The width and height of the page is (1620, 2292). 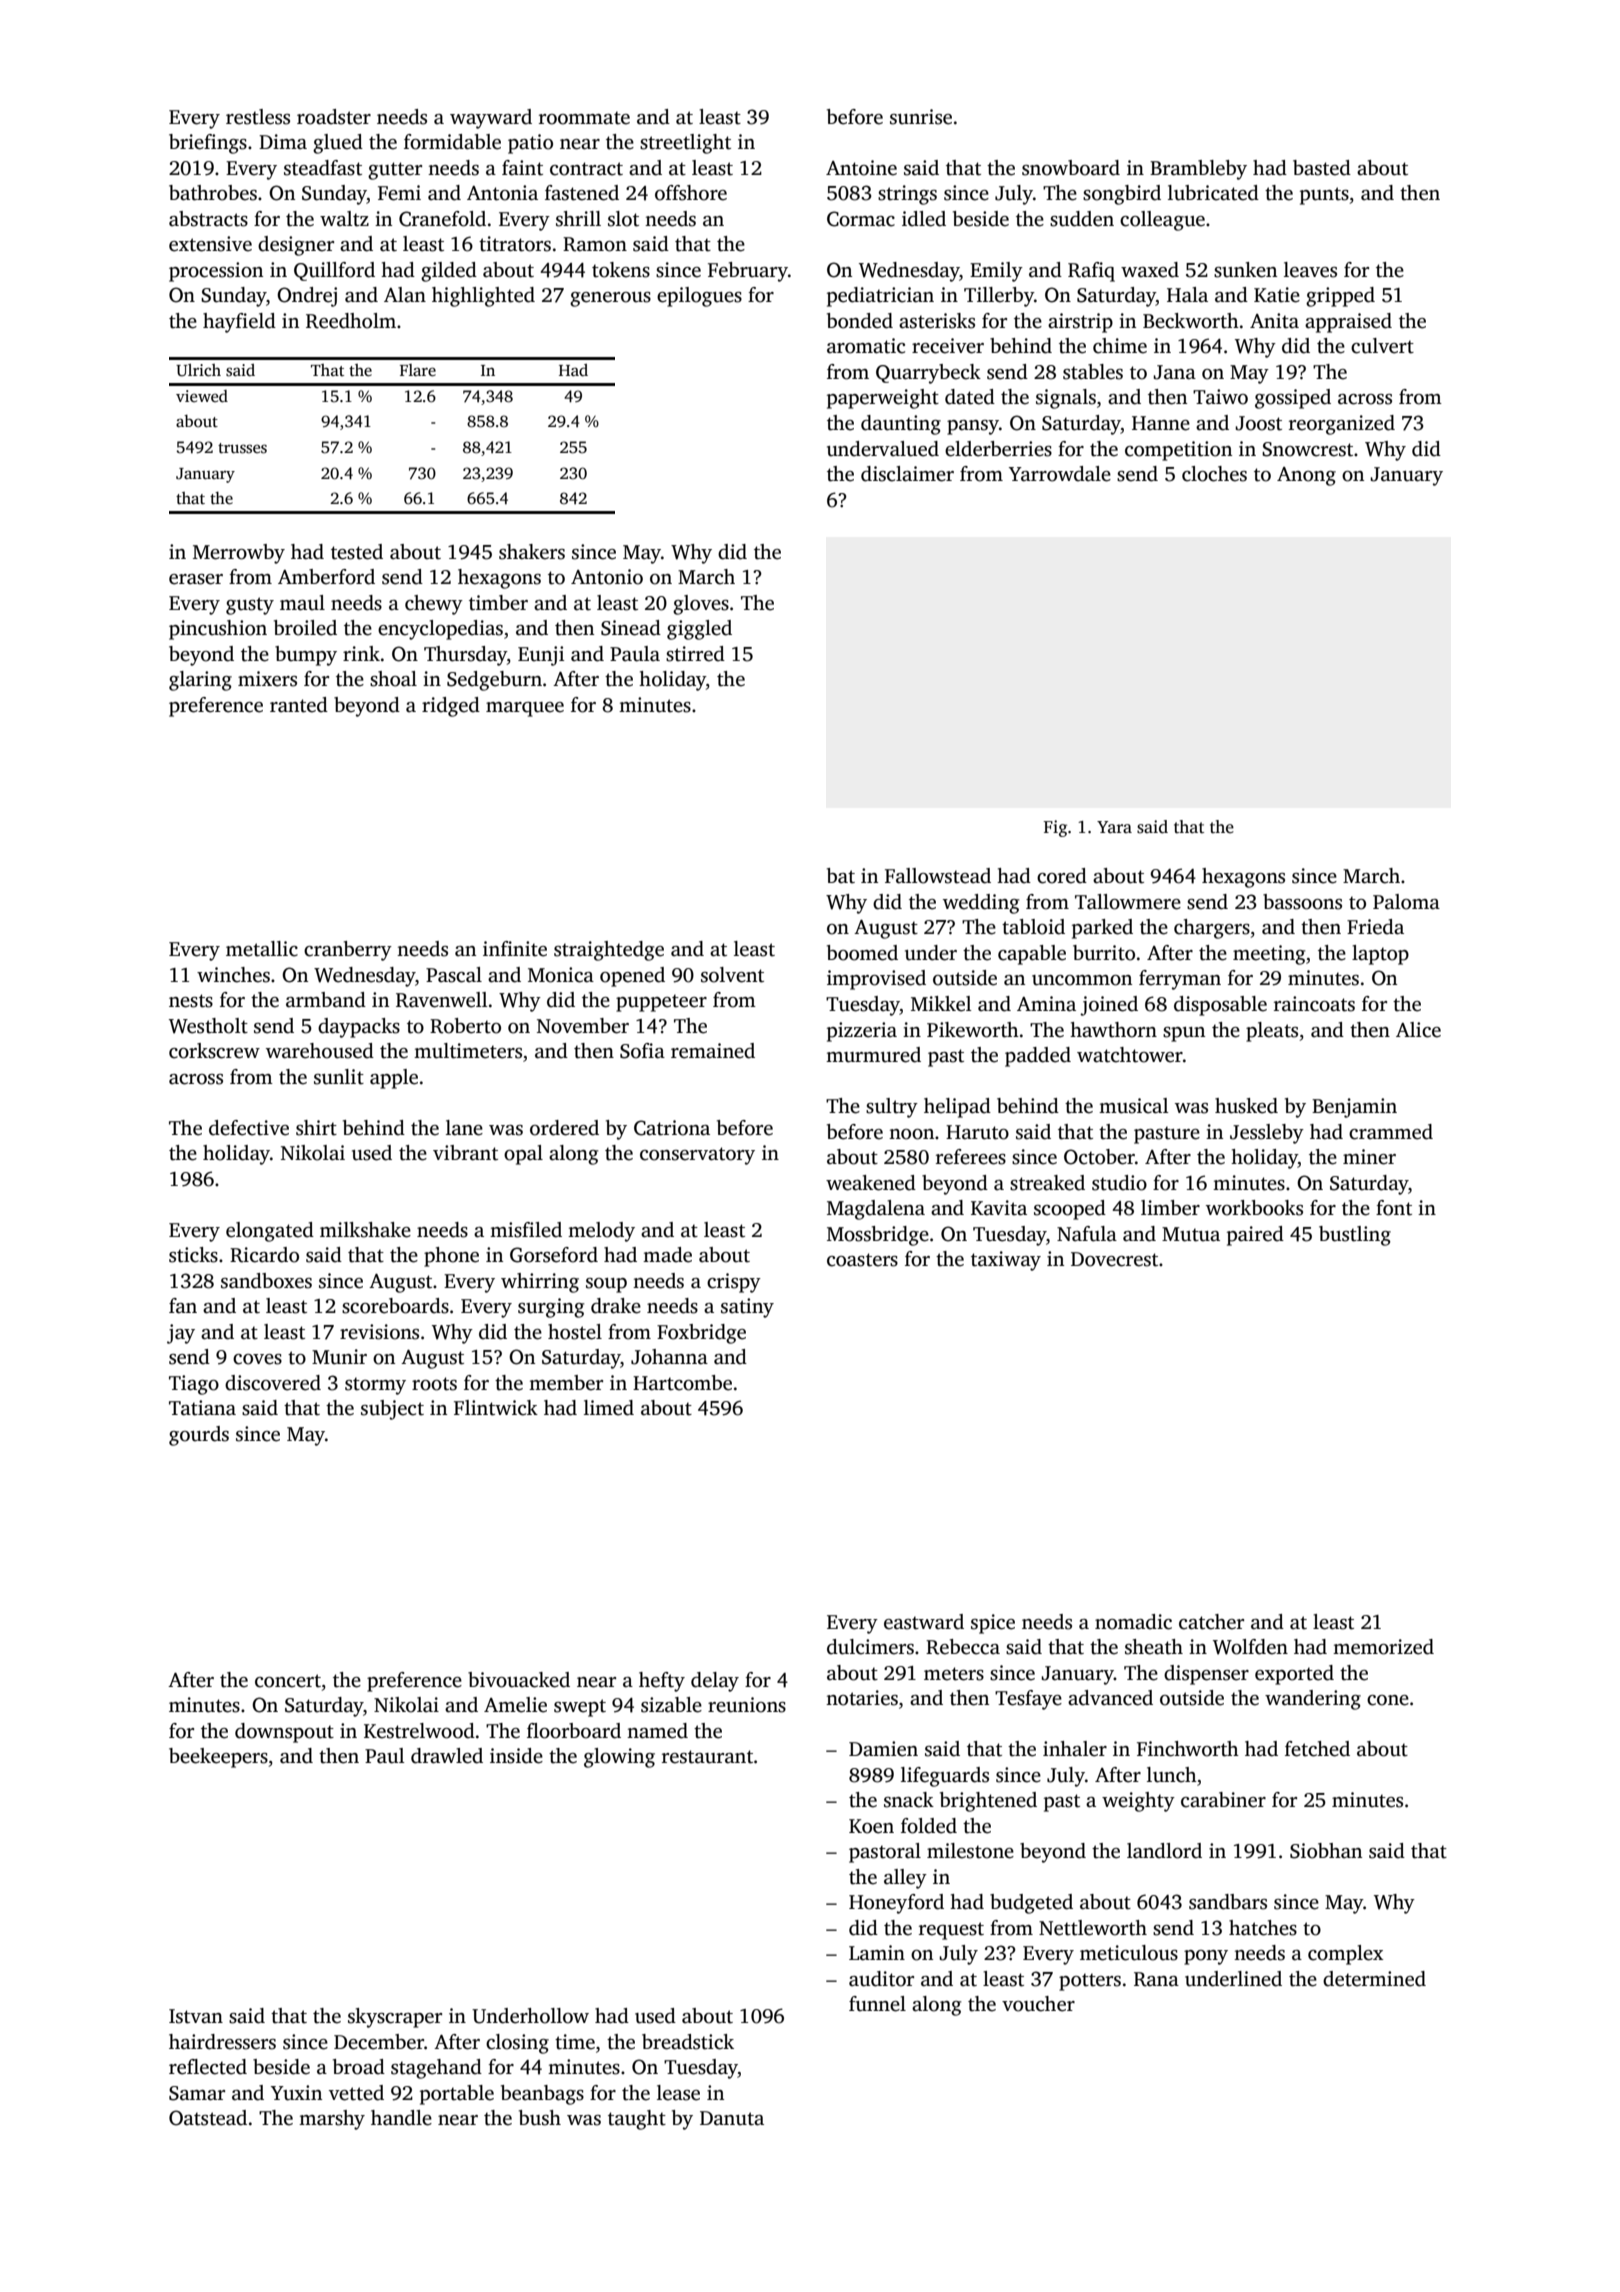 I want to click on elongated, so click(x=270, y=1232).
